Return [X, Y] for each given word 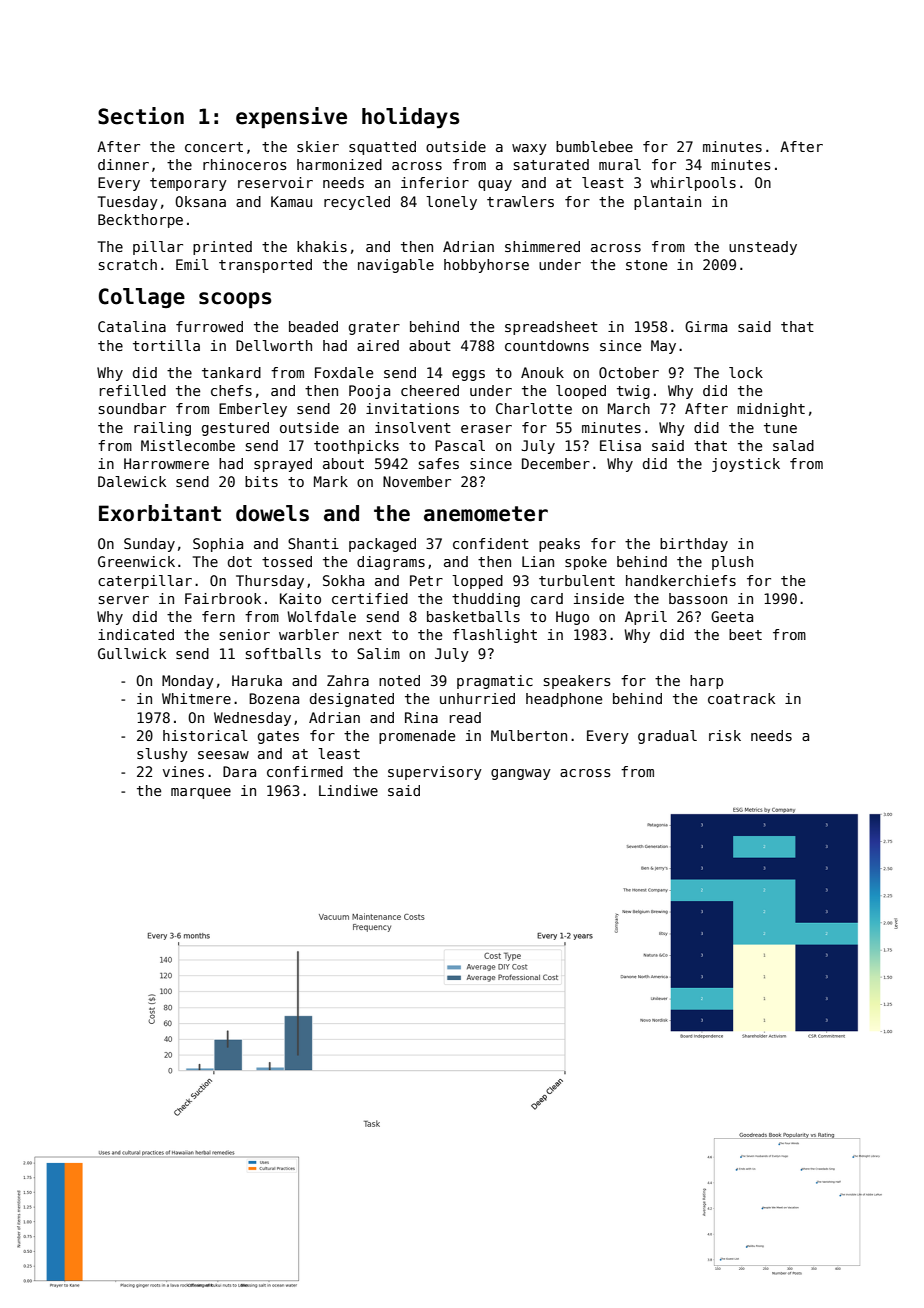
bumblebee [594, 146]
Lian [538, 561]
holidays [411, 118]
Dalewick [132, 481]
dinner [123, 164]
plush [732, 563]
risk [725, 735]
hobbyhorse [486, 266]
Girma [706, 326]
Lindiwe [348, 790]
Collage [142, 298]
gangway [521, 774]
